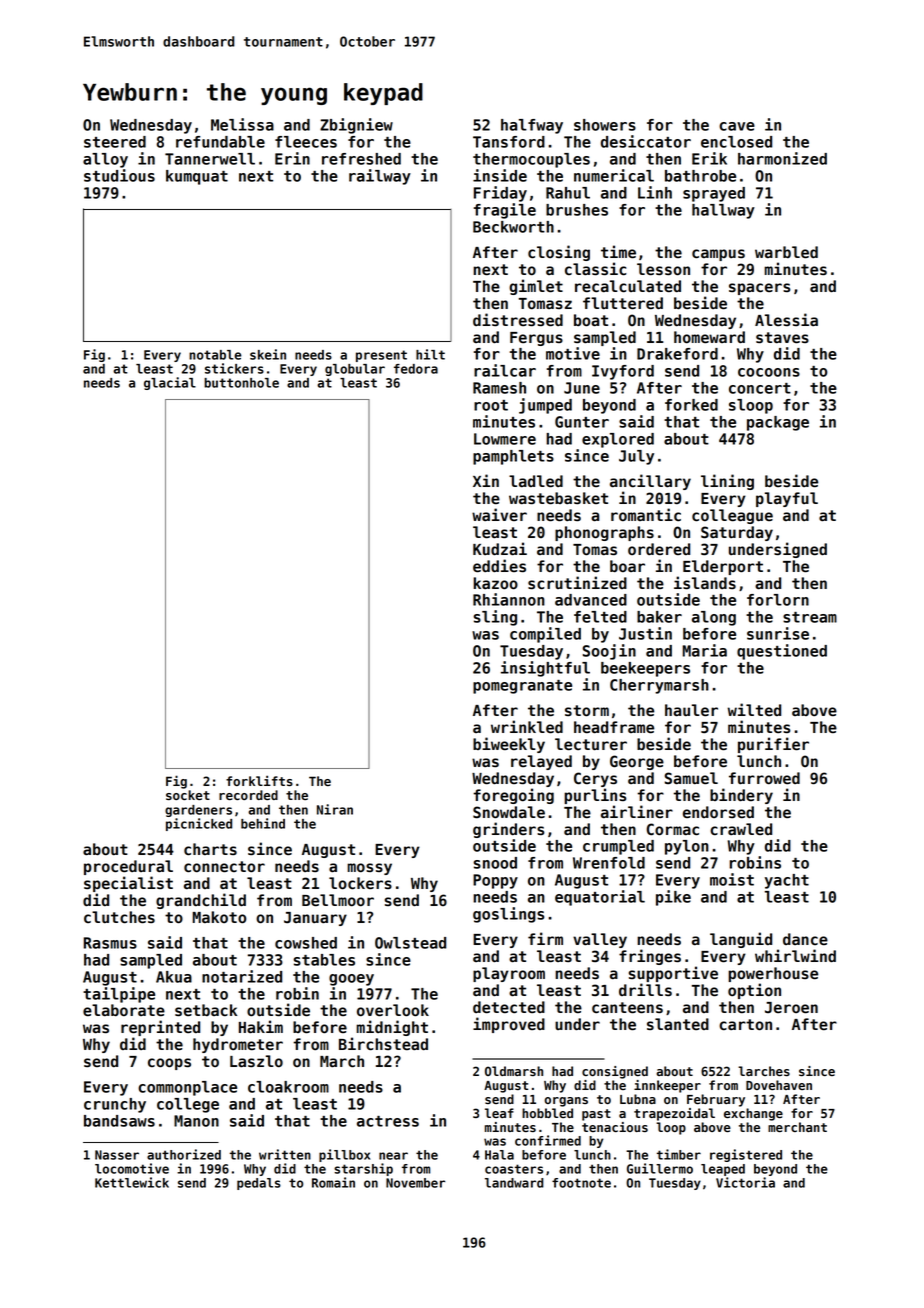 The image size is (924, 1308). I want to click on equatorial, so click(600, 898).
